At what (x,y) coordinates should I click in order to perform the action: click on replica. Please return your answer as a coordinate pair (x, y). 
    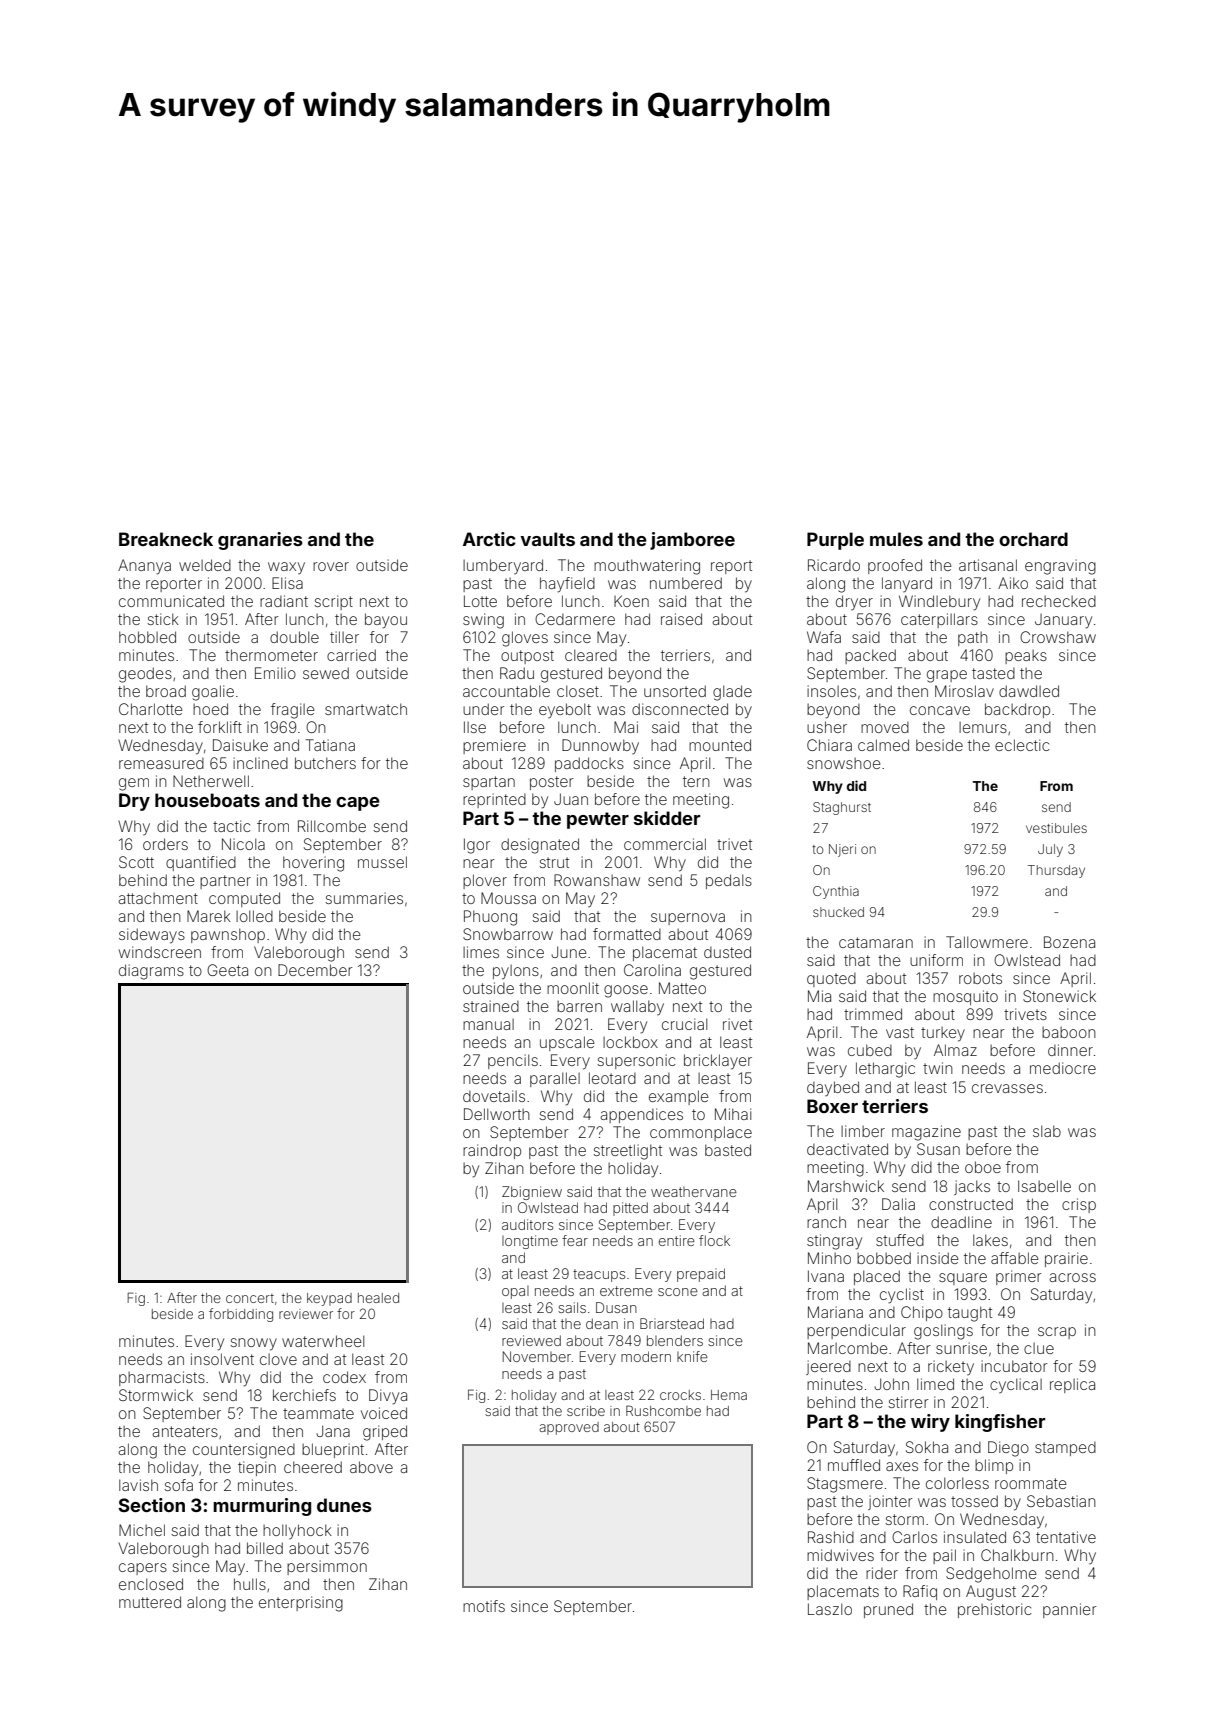
    Looking at the image, I should click on (1072, 1385).
